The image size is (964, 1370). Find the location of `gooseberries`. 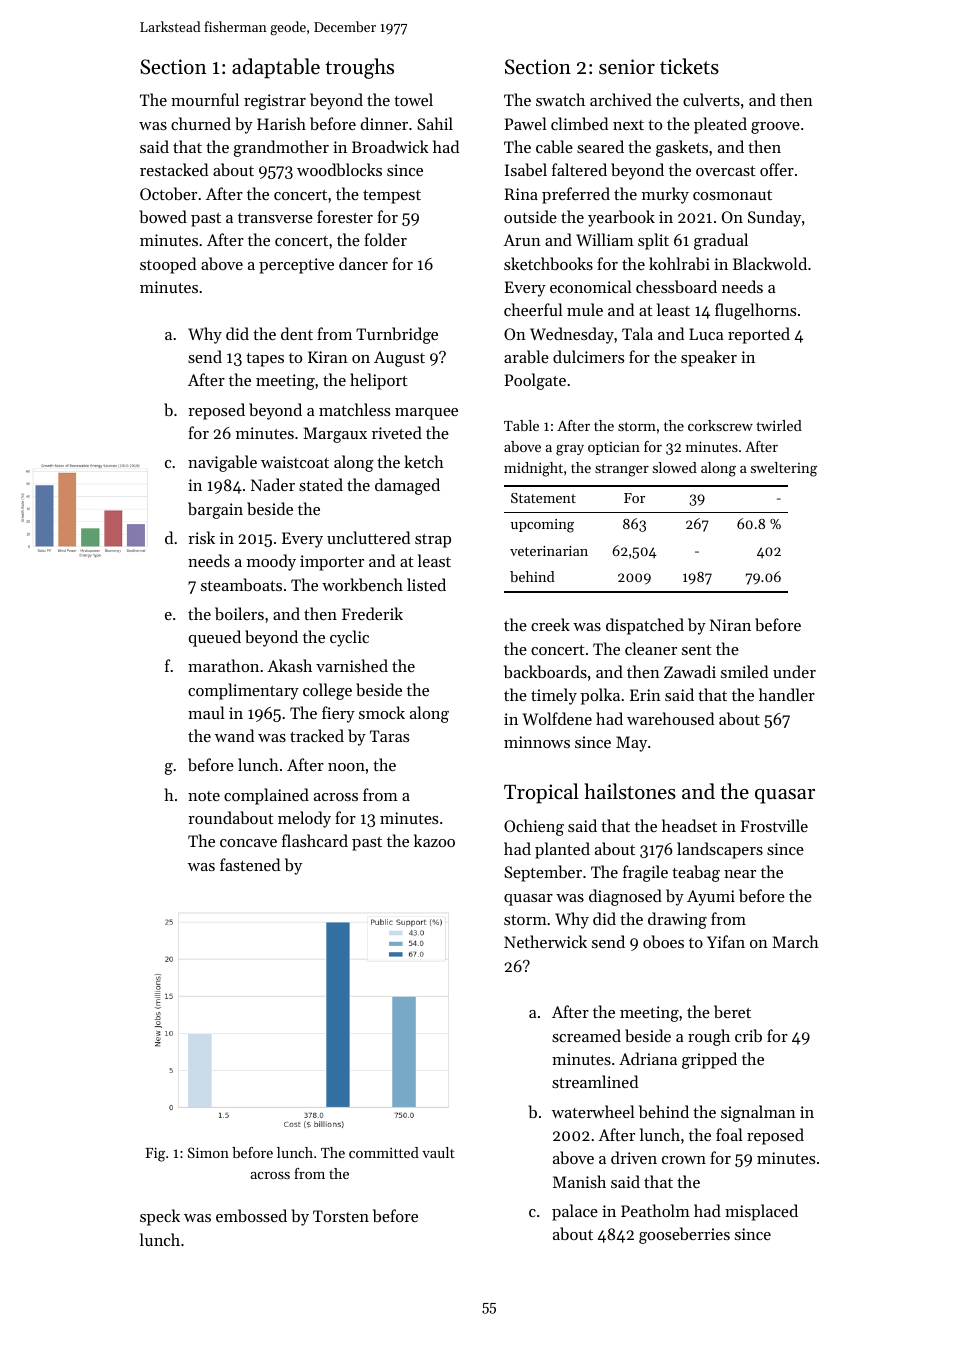

gooseberries is located at coordinates (684, 1235).
